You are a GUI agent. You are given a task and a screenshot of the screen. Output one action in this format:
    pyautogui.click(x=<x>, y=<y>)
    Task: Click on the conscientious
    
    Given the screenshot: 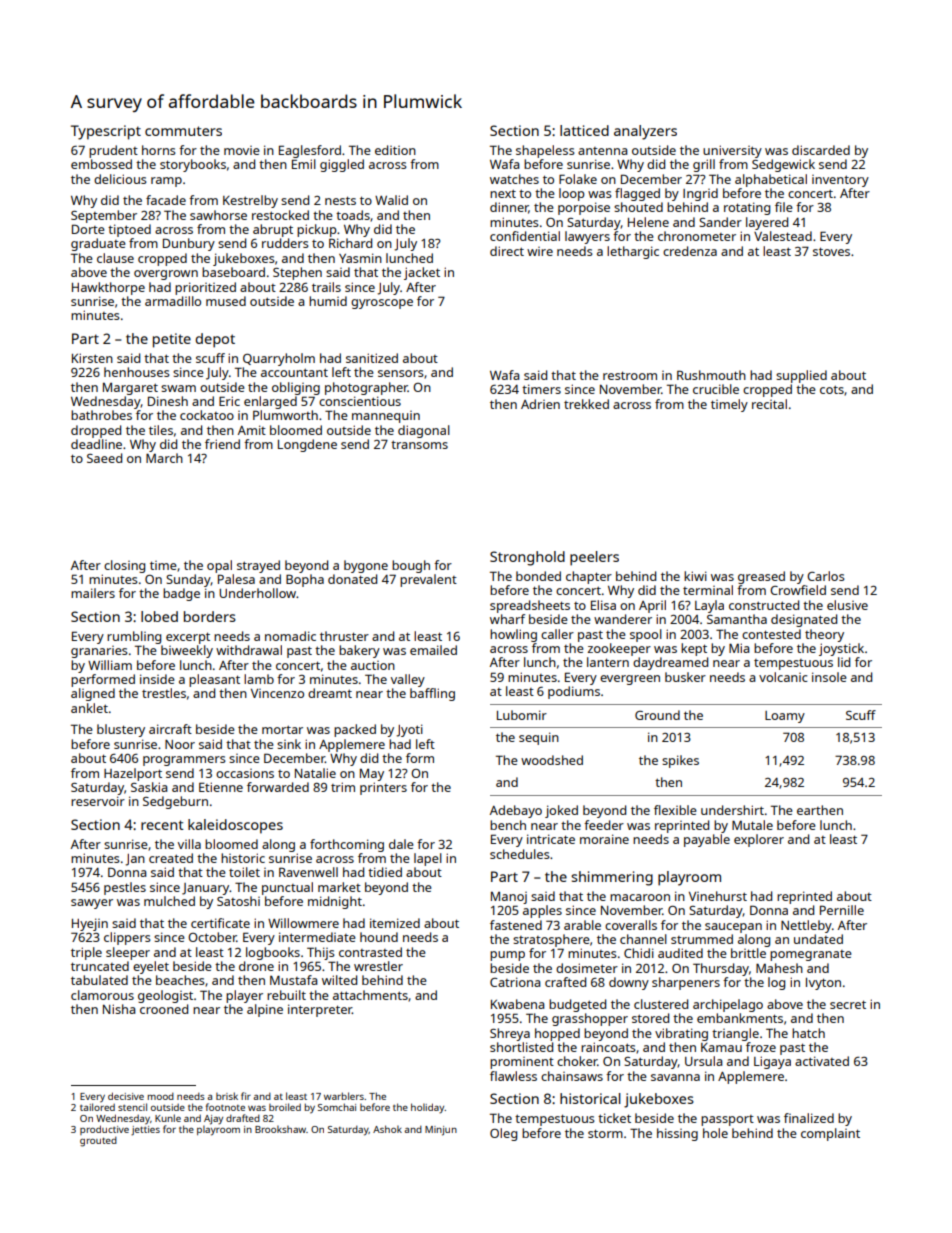 What is the action you would take?
    pyautogui.click(x=360, y=401)
